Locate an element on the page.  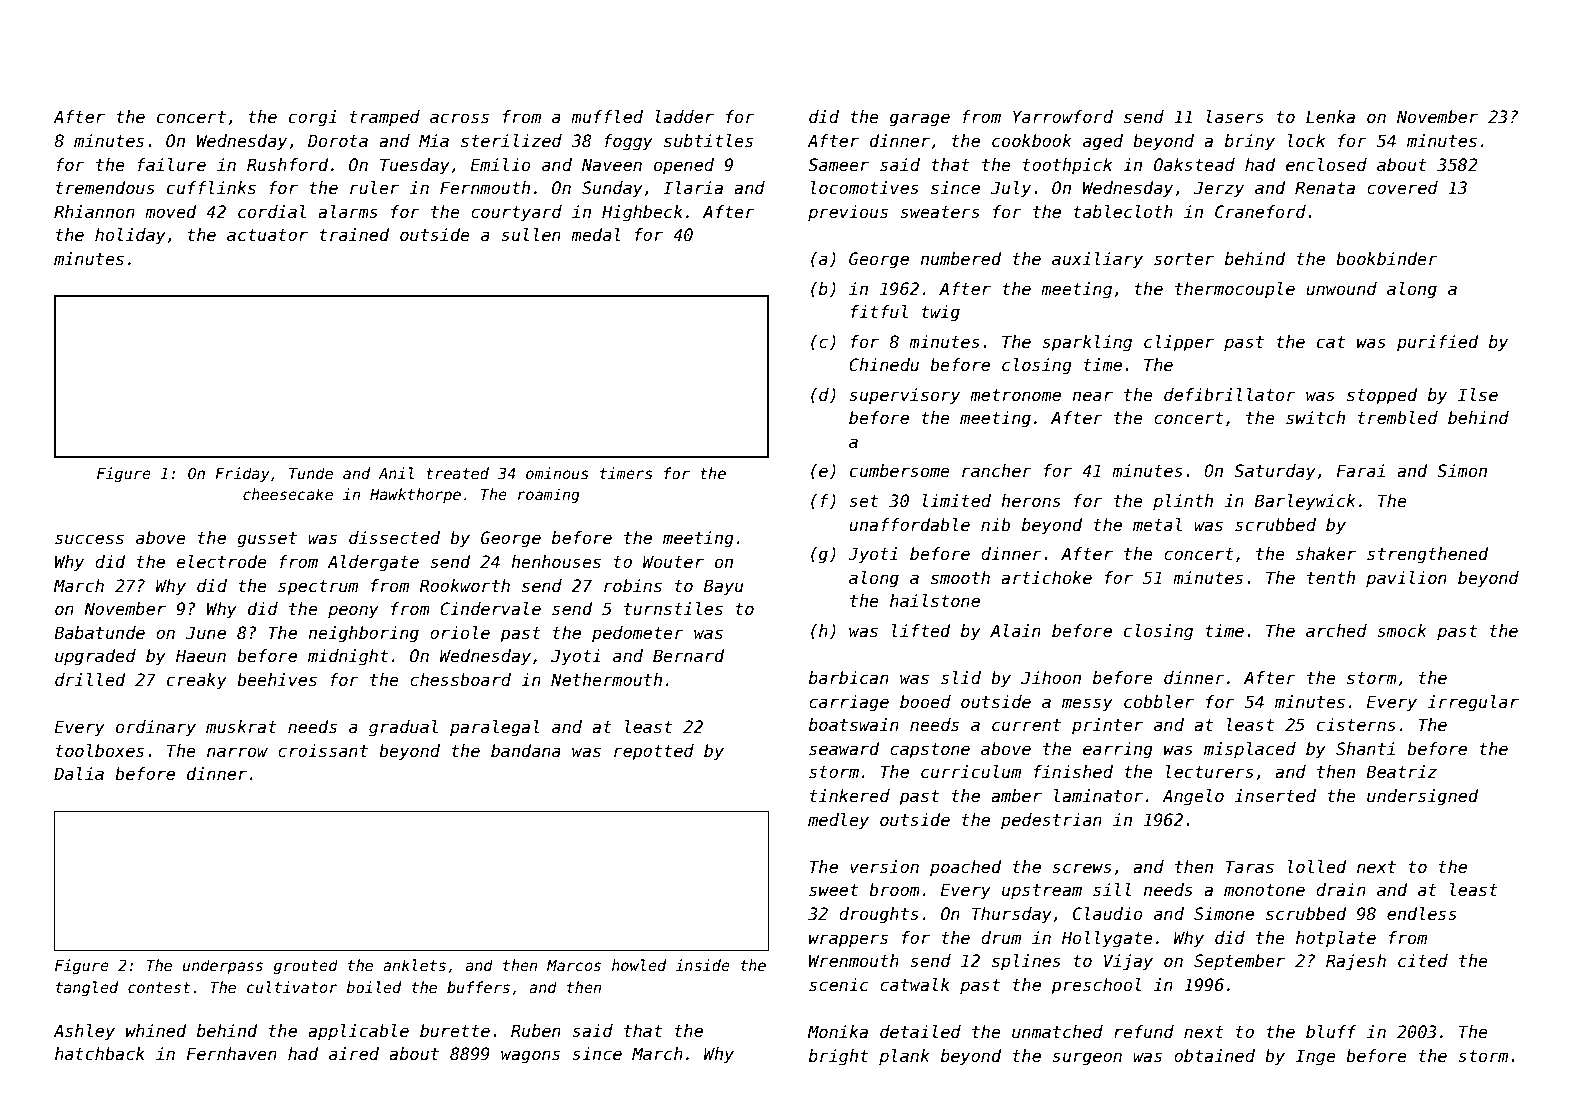
tangled is located at coordinates (87, 988).
